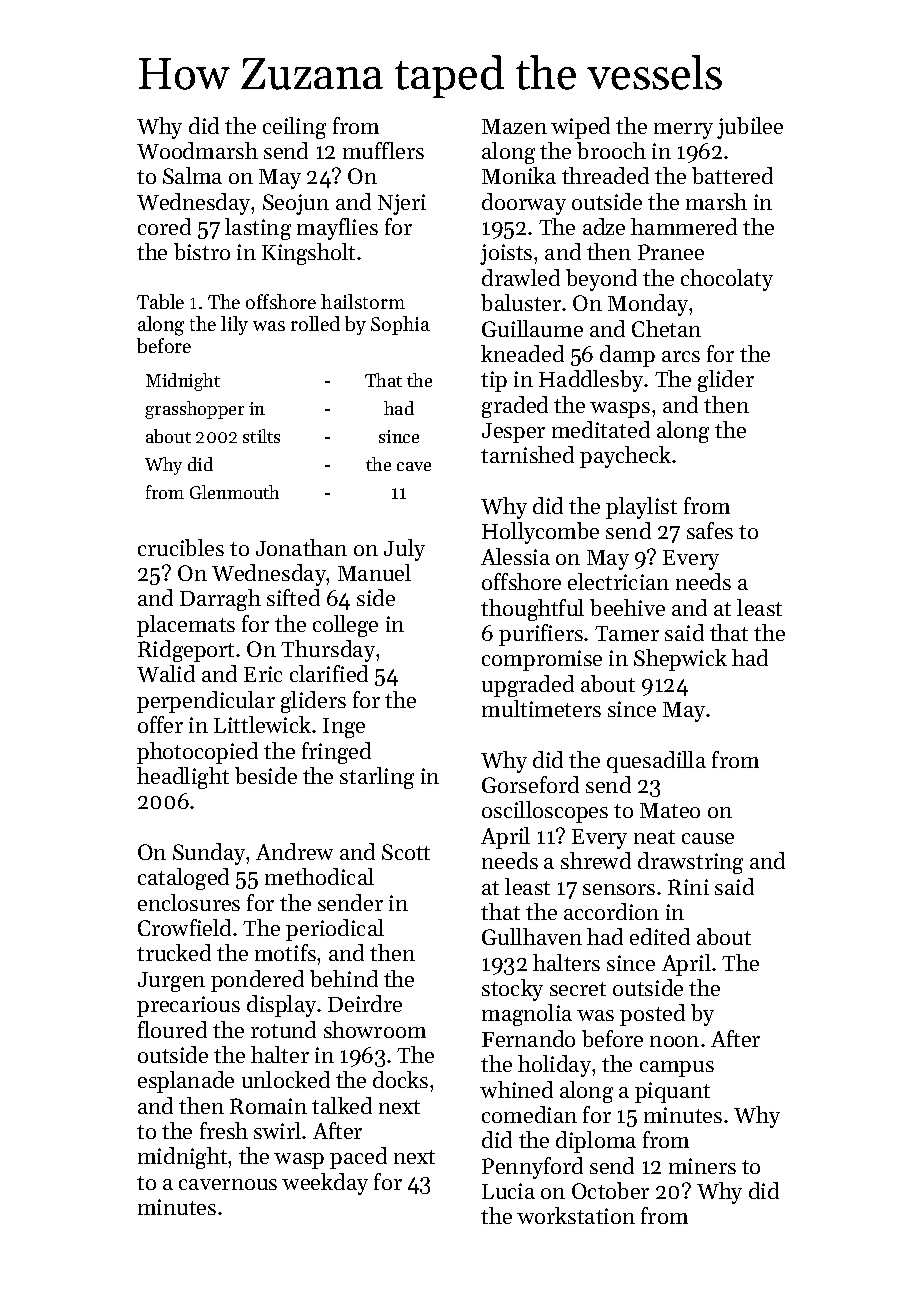  What do you see at coordinates (183, 778) in the page?
I see `headlight` at bounding box center [183, 778].
